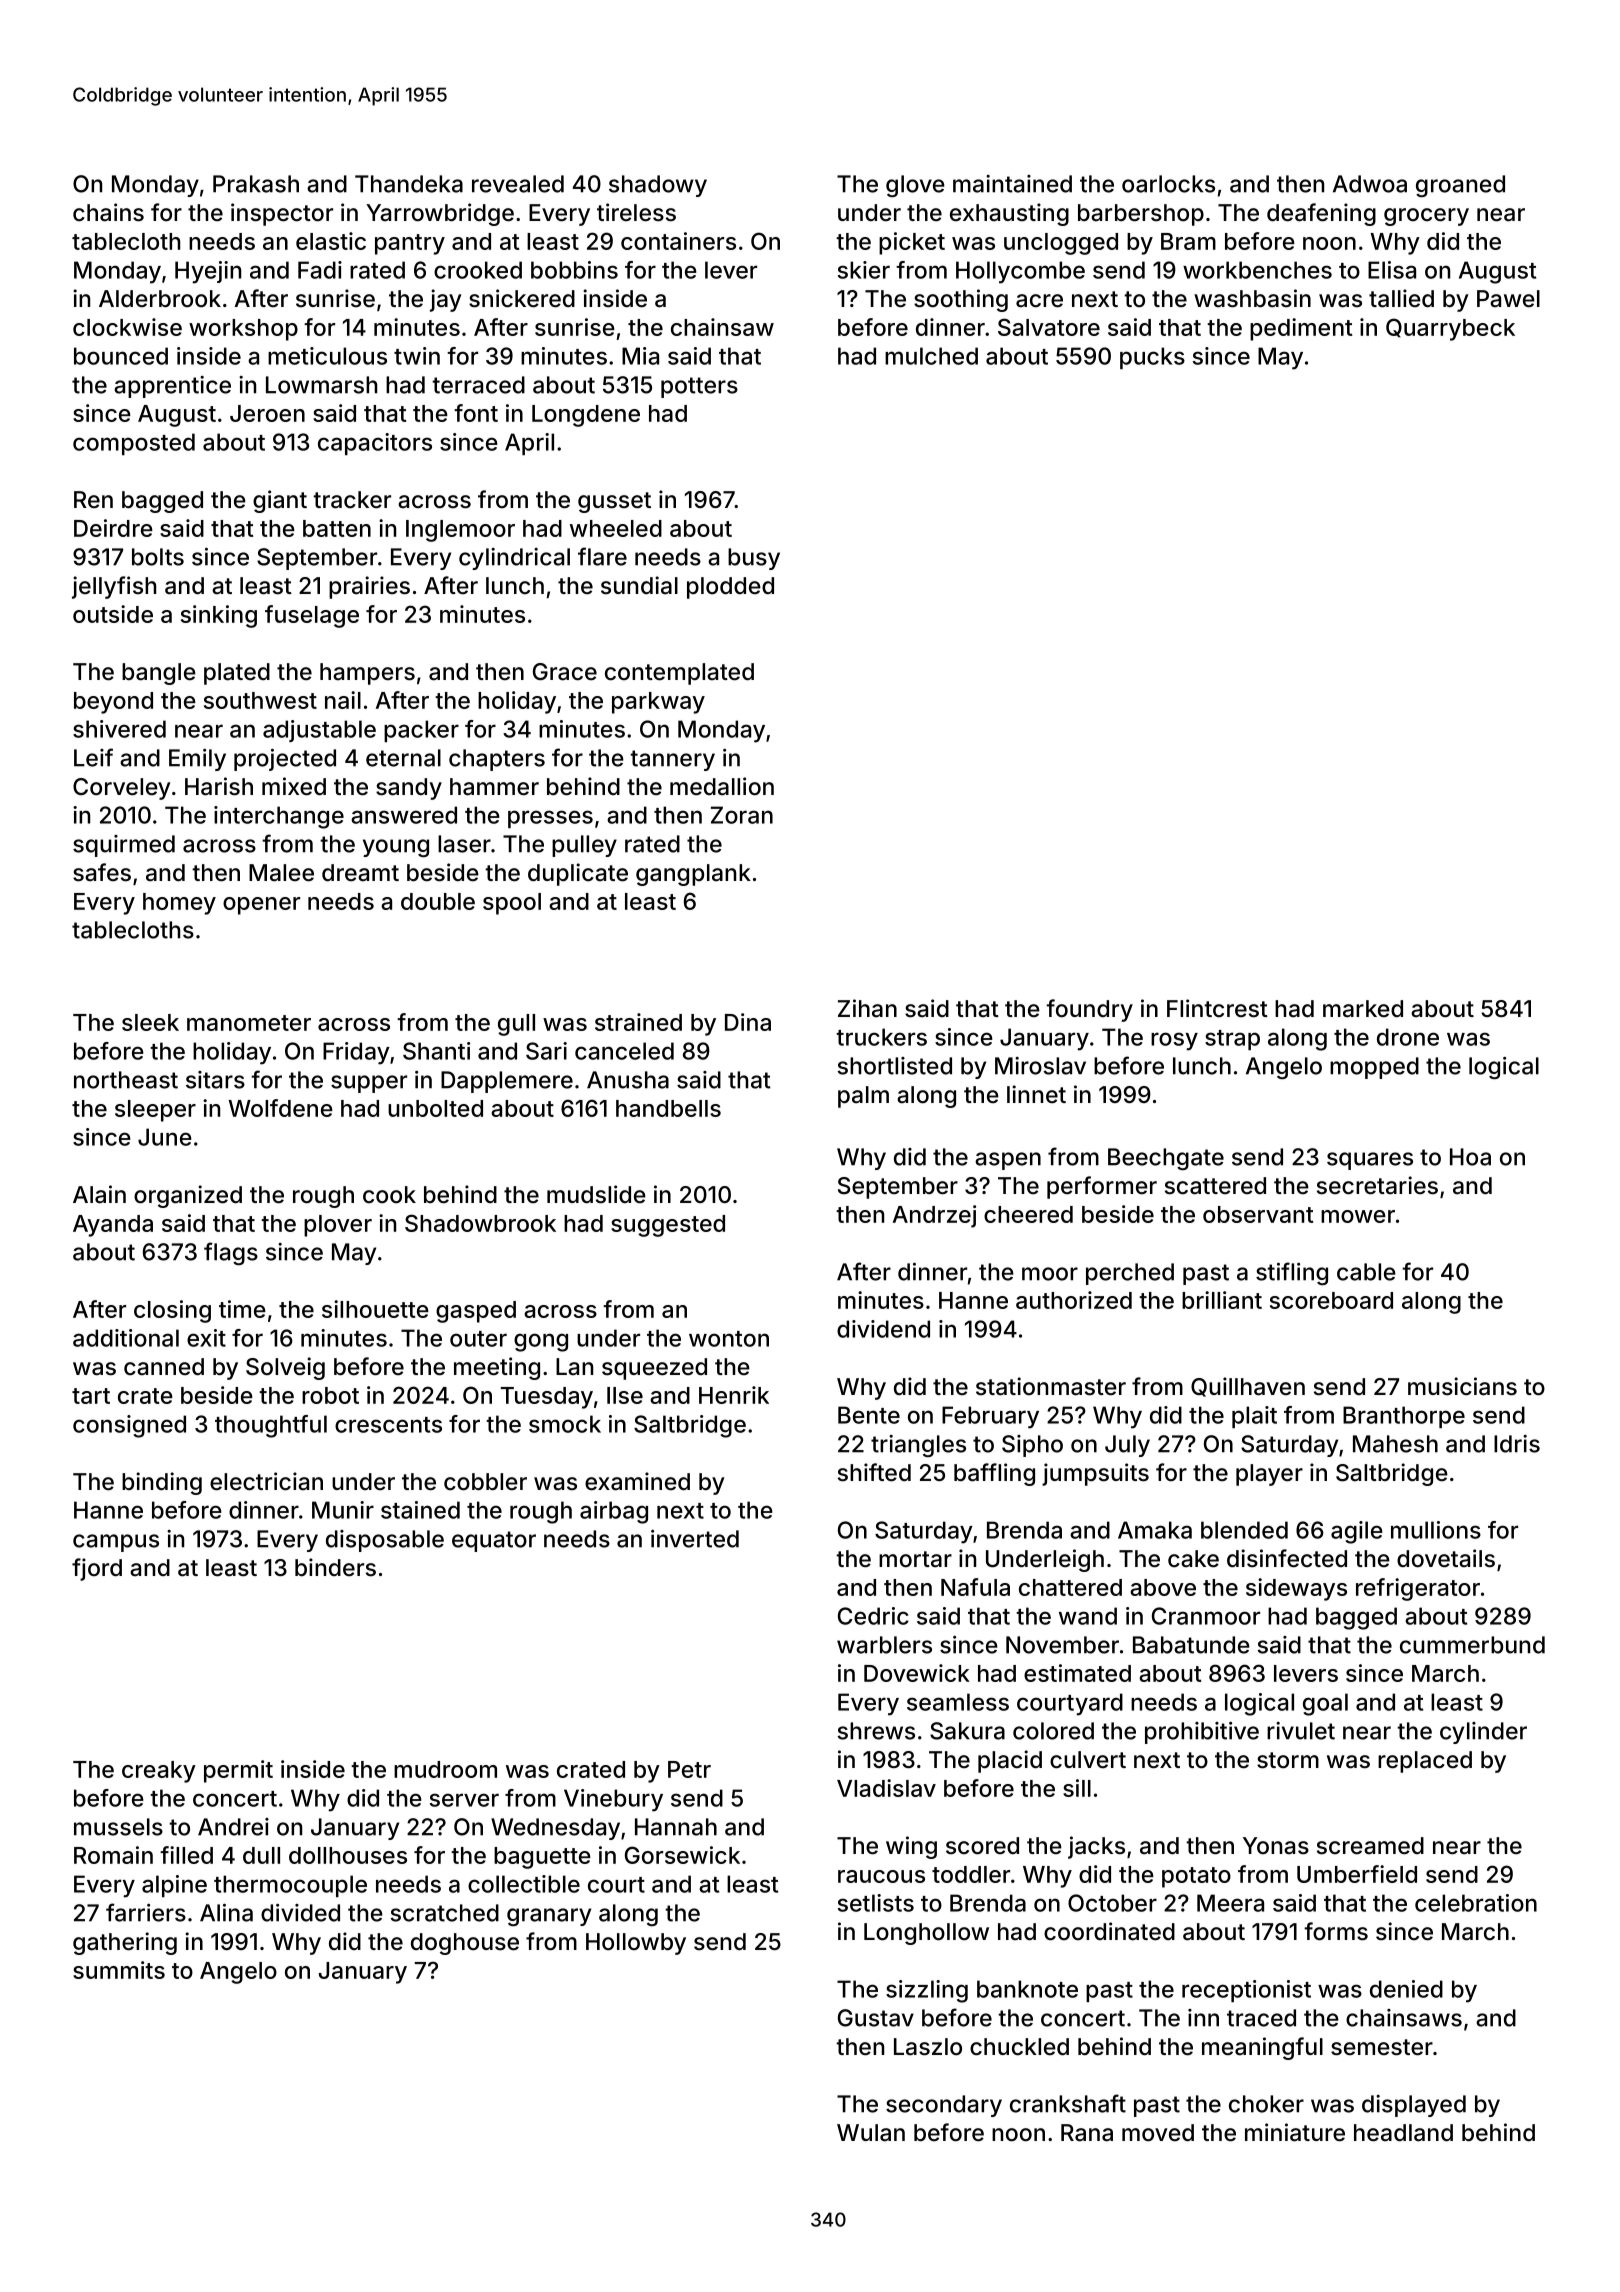  Describe the element at coordinates (990, 1417) in the screenshot. I see `February` at that location.
